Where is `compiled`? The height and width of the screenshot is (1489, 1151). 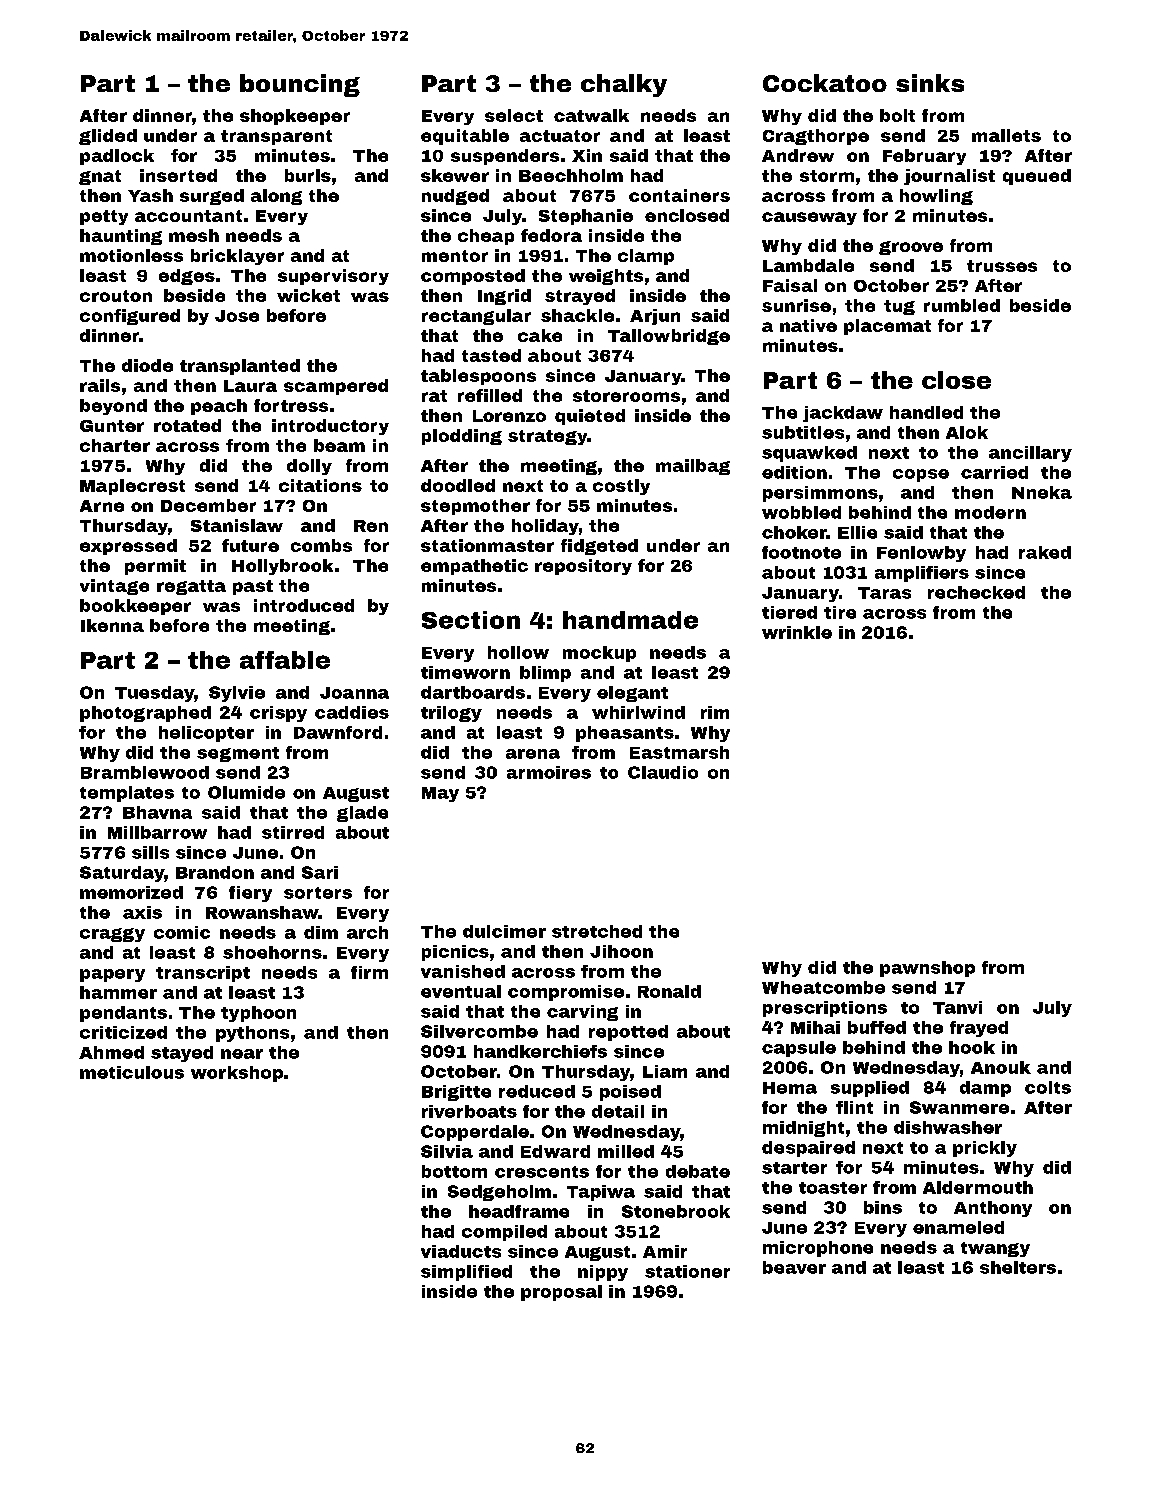
compiled is located at coordinates (504, 1233).
